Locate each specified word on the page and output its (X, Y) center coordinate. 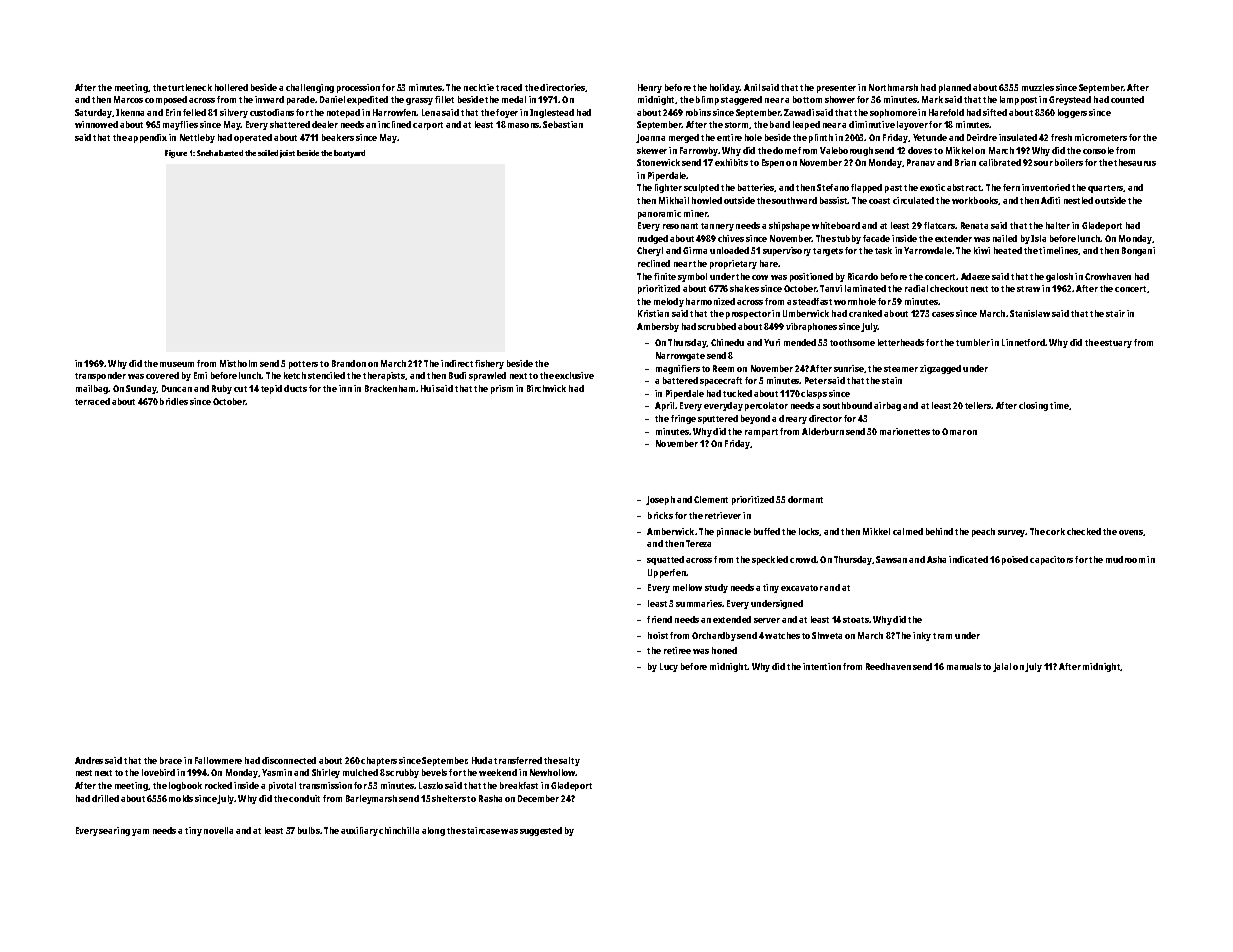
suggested (541, 831)
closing (1033, 406)
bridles (174, 401)
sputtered (718, 419)
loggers (1072, 113)
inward (269, 99)
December (538, 798)
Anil (752, 87)
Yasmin (277, 772)
